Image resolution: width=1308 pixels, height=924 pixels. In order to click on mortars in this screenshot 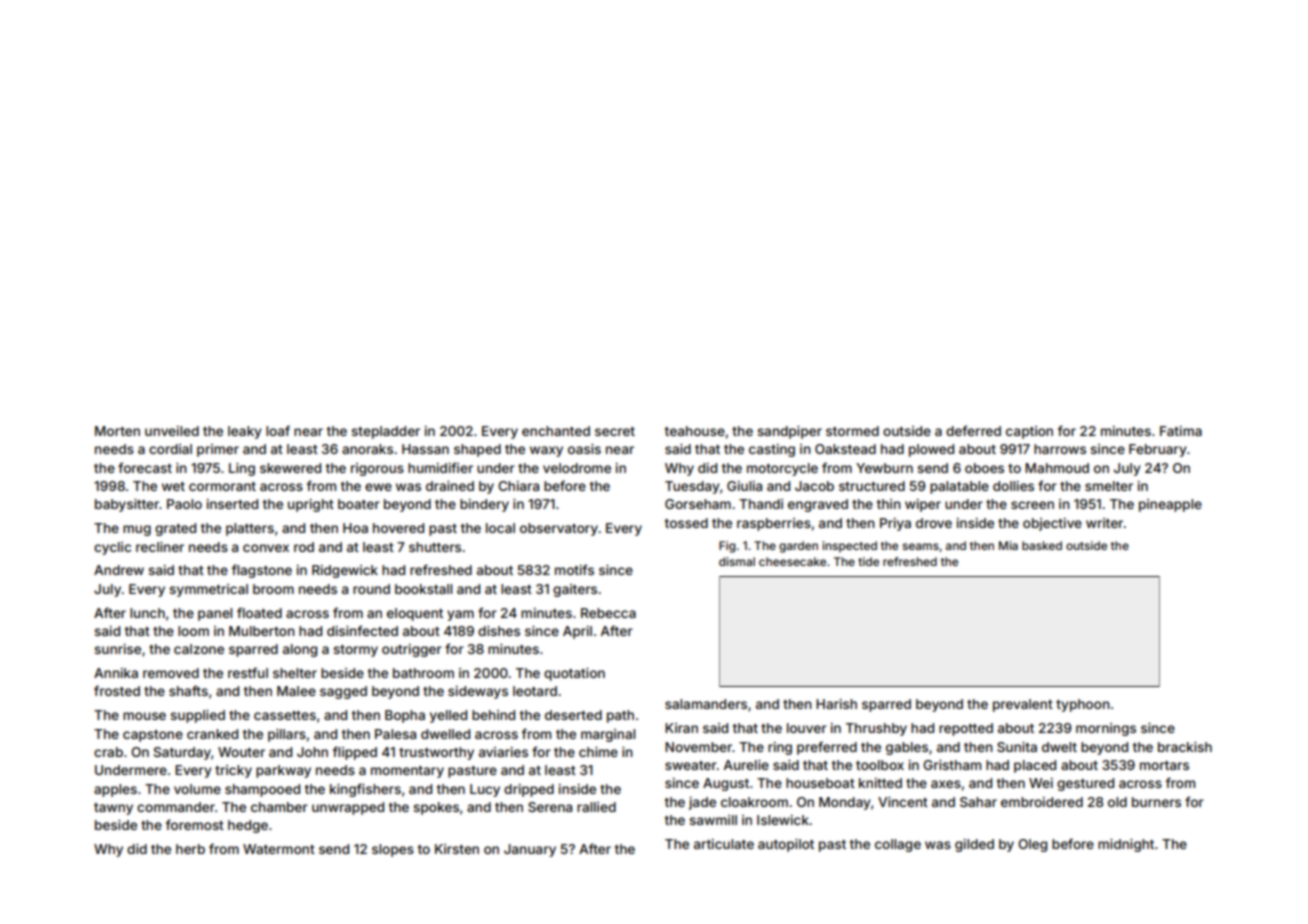, I will do `click(1164, 765)`.
